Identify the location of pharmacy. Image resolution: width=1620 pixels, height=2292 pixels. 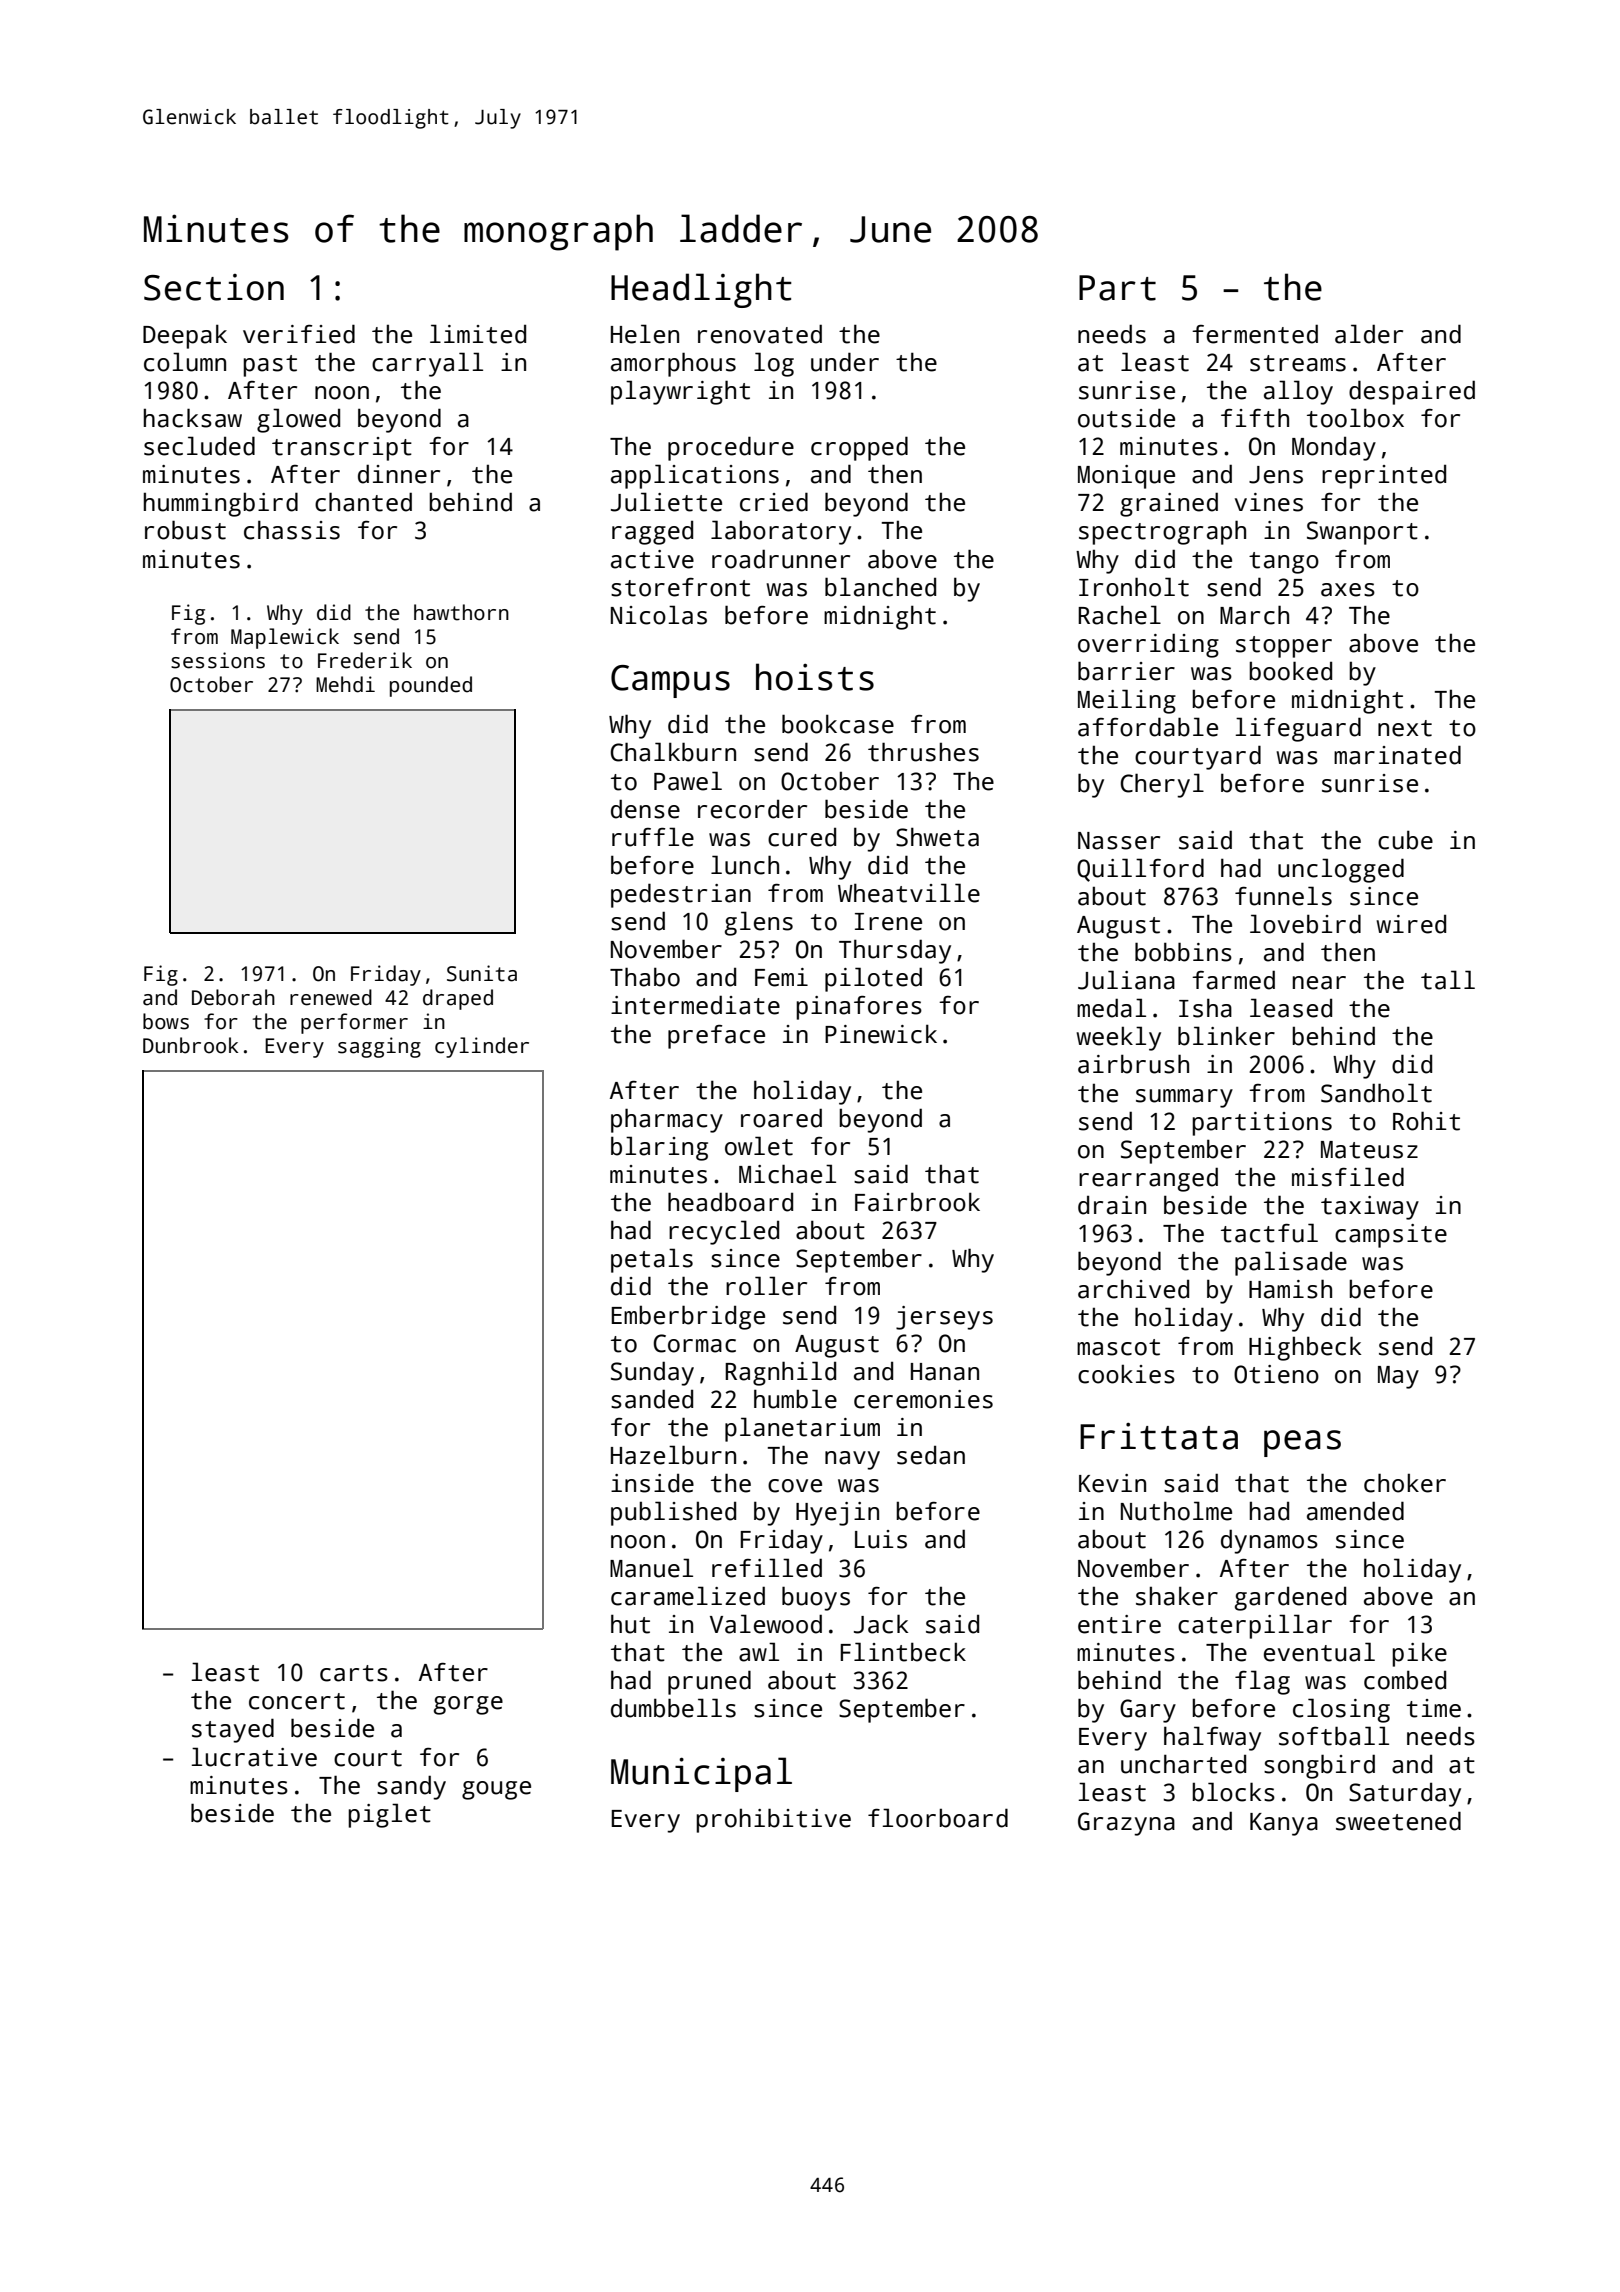
(667, 1120).
